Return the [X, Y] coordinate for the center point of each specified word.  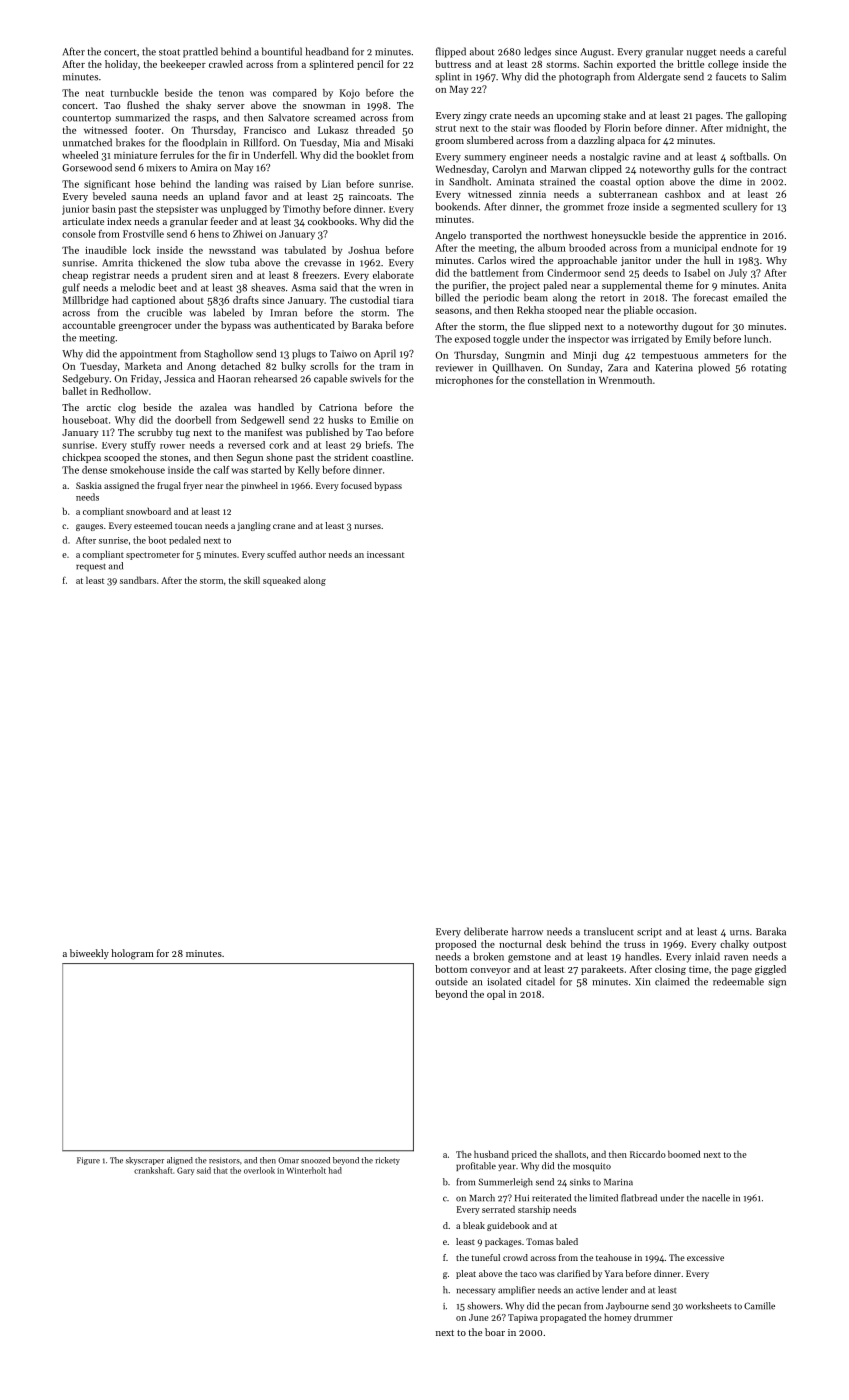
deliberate [486, 931]
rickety [387, 1161]
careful [771, 51]
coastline [391, 457]
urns [739, 933]
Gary [186, 1171]
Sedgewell [262, 421]
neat [94, 93]
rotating [769, 369]
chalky [734, 945]
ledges [537, 52]
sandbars [138, 580]
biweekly [89, 954]
